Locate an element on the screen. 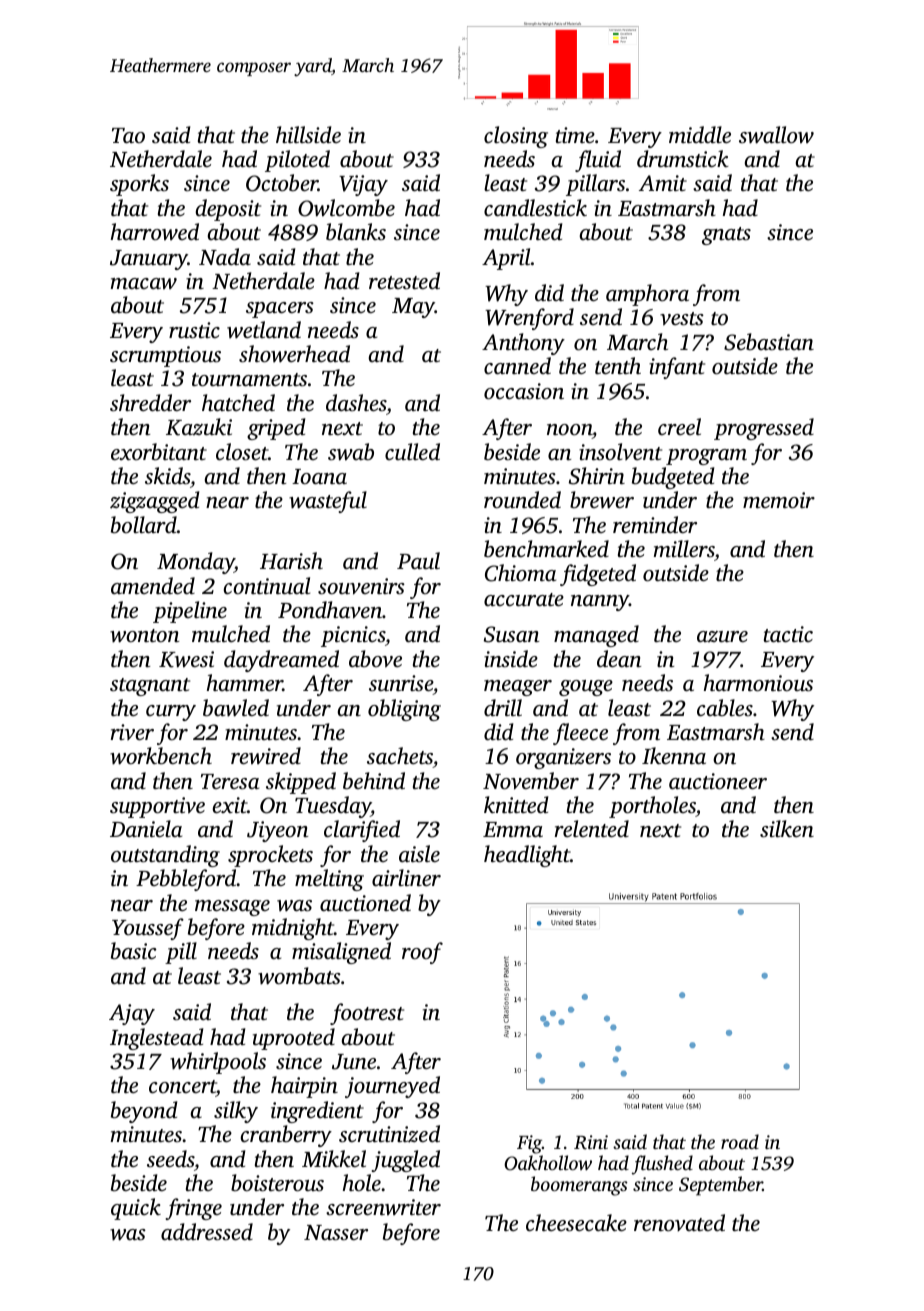 This screenshot has height=1311, width=924. Nasser is located at coordinates (336, 1233).
